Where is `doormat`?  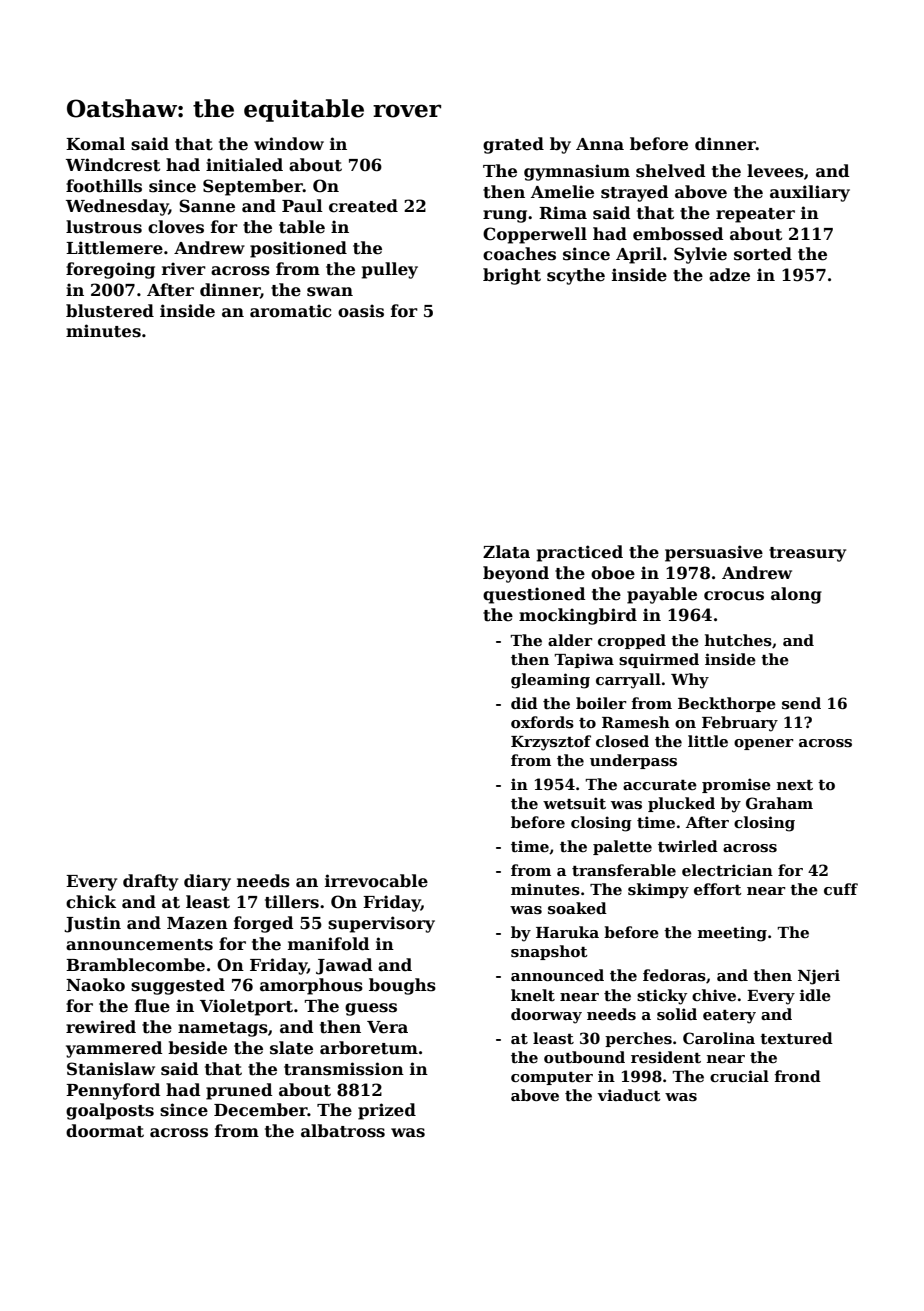
doormat is located at coordinates (105, 1131).
